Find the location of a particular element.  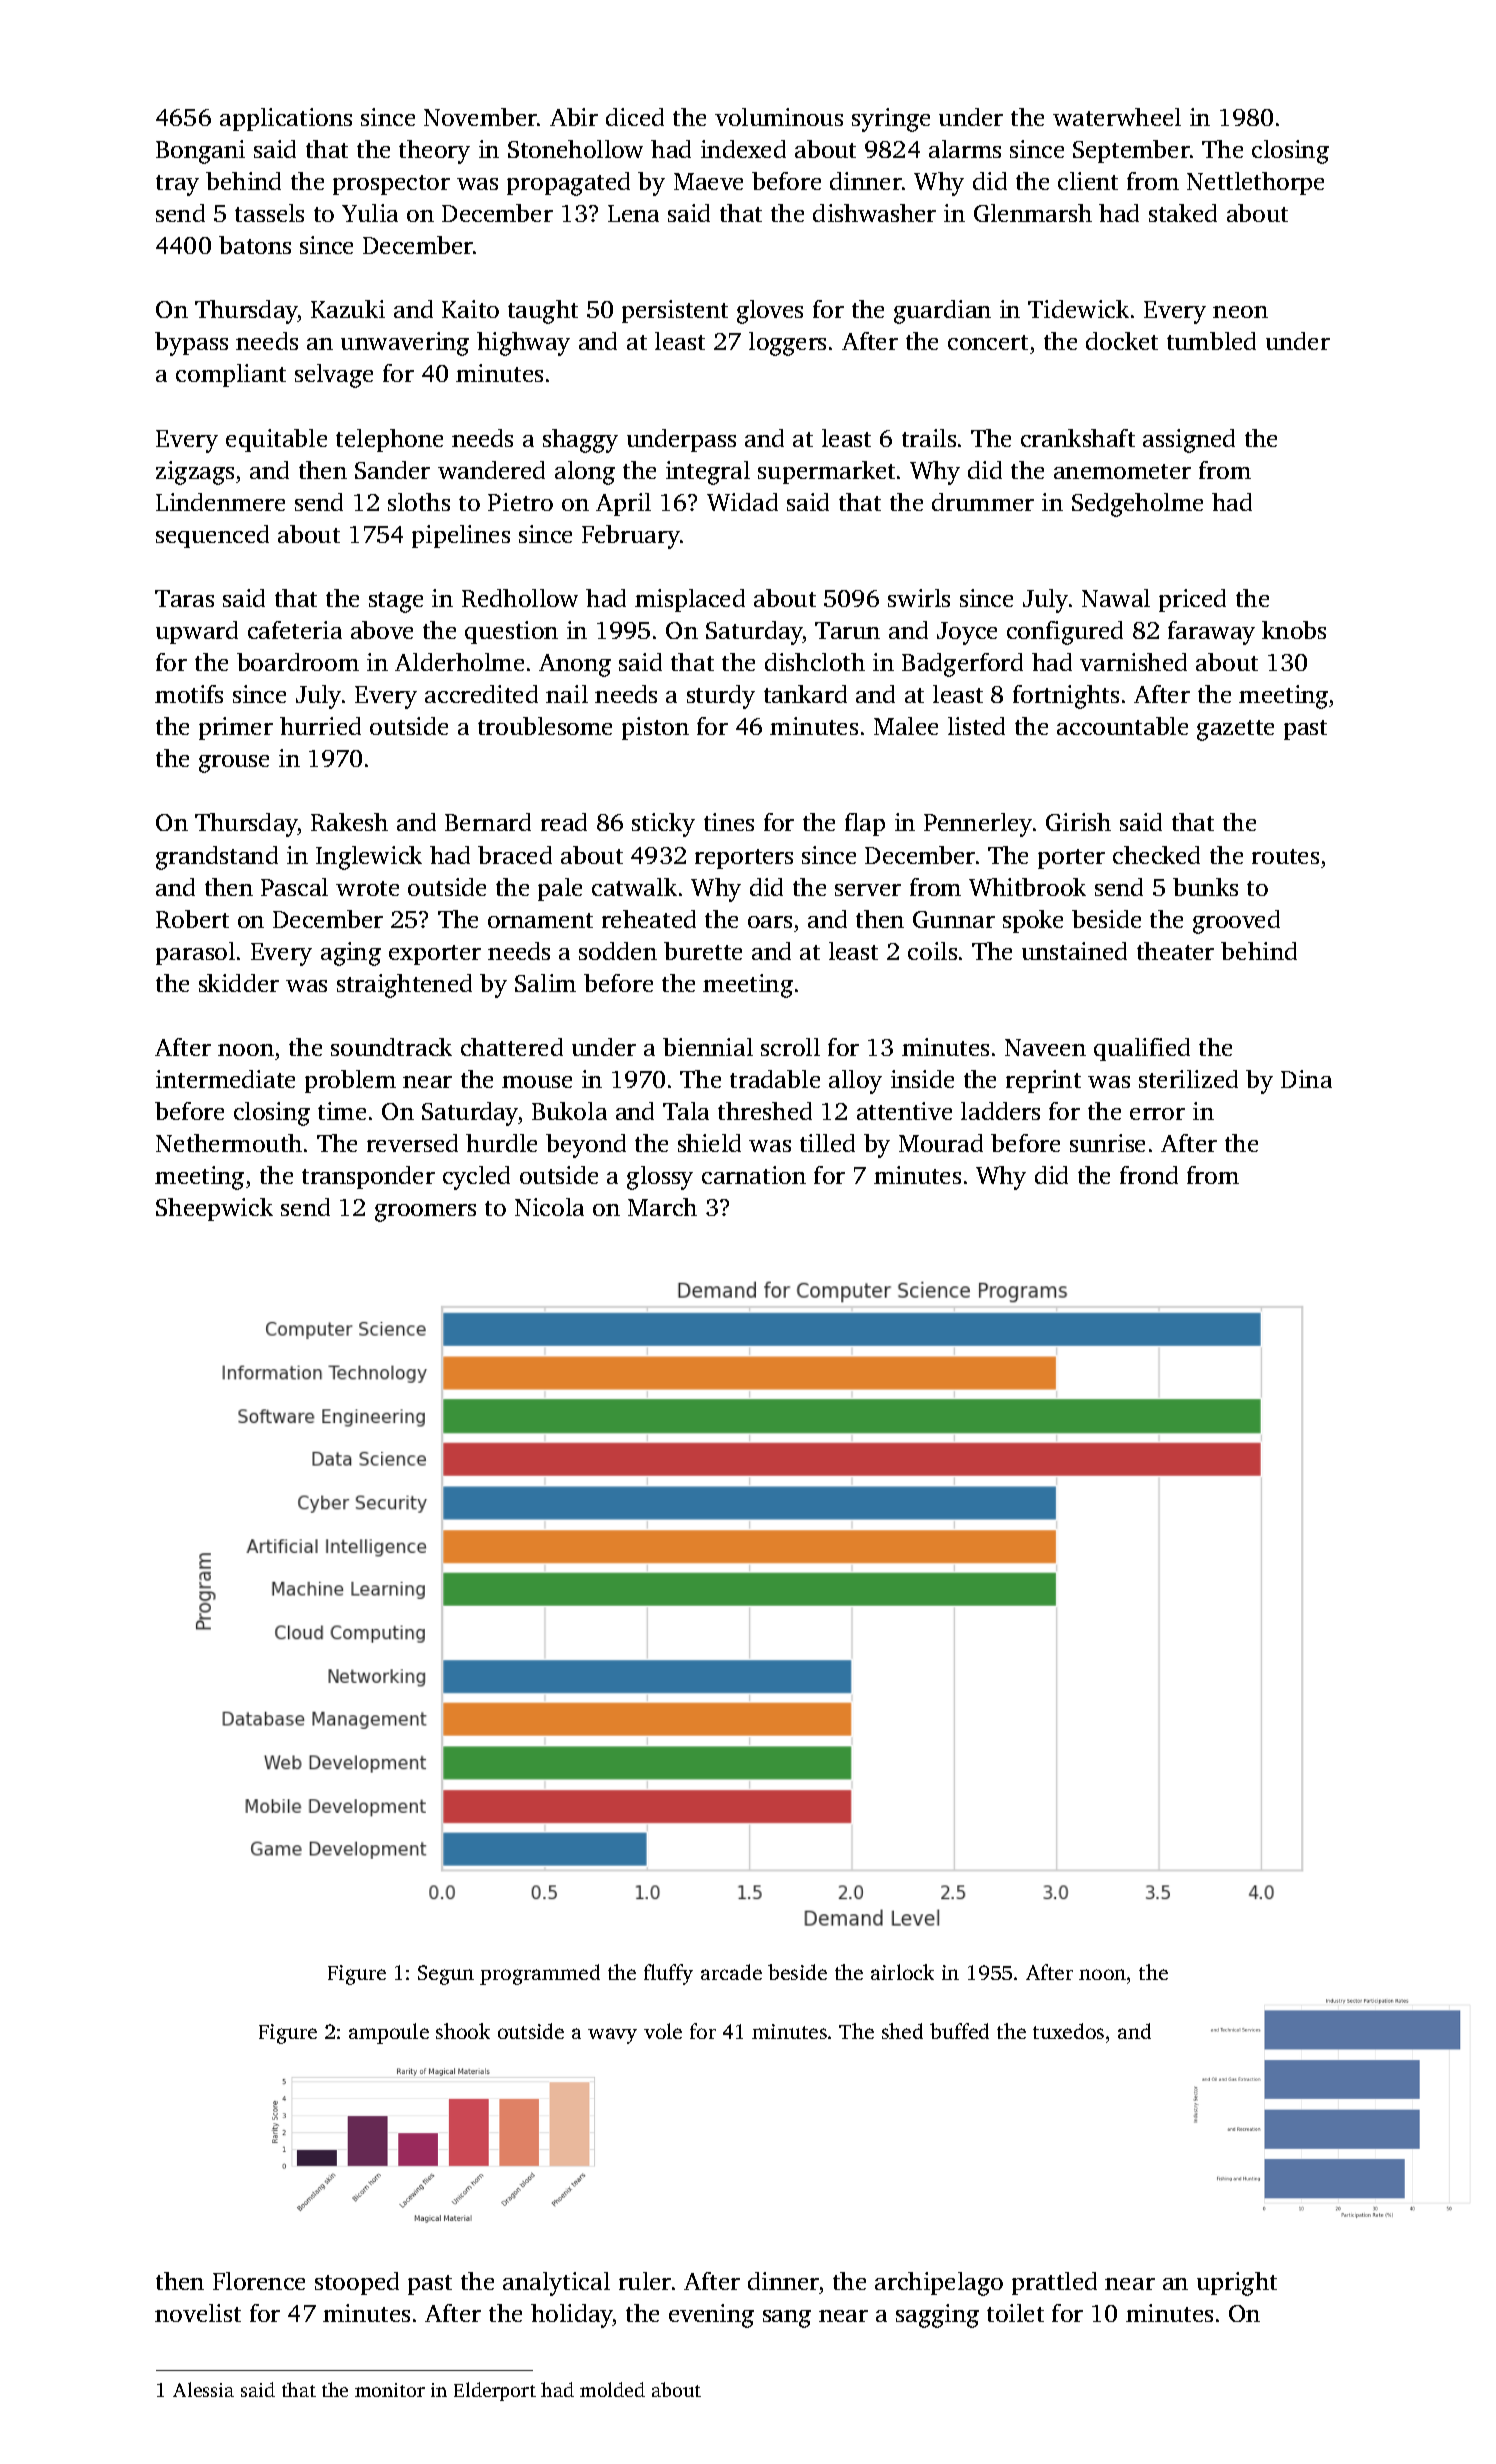

prattled is located at coordinates (1054, 2283).
